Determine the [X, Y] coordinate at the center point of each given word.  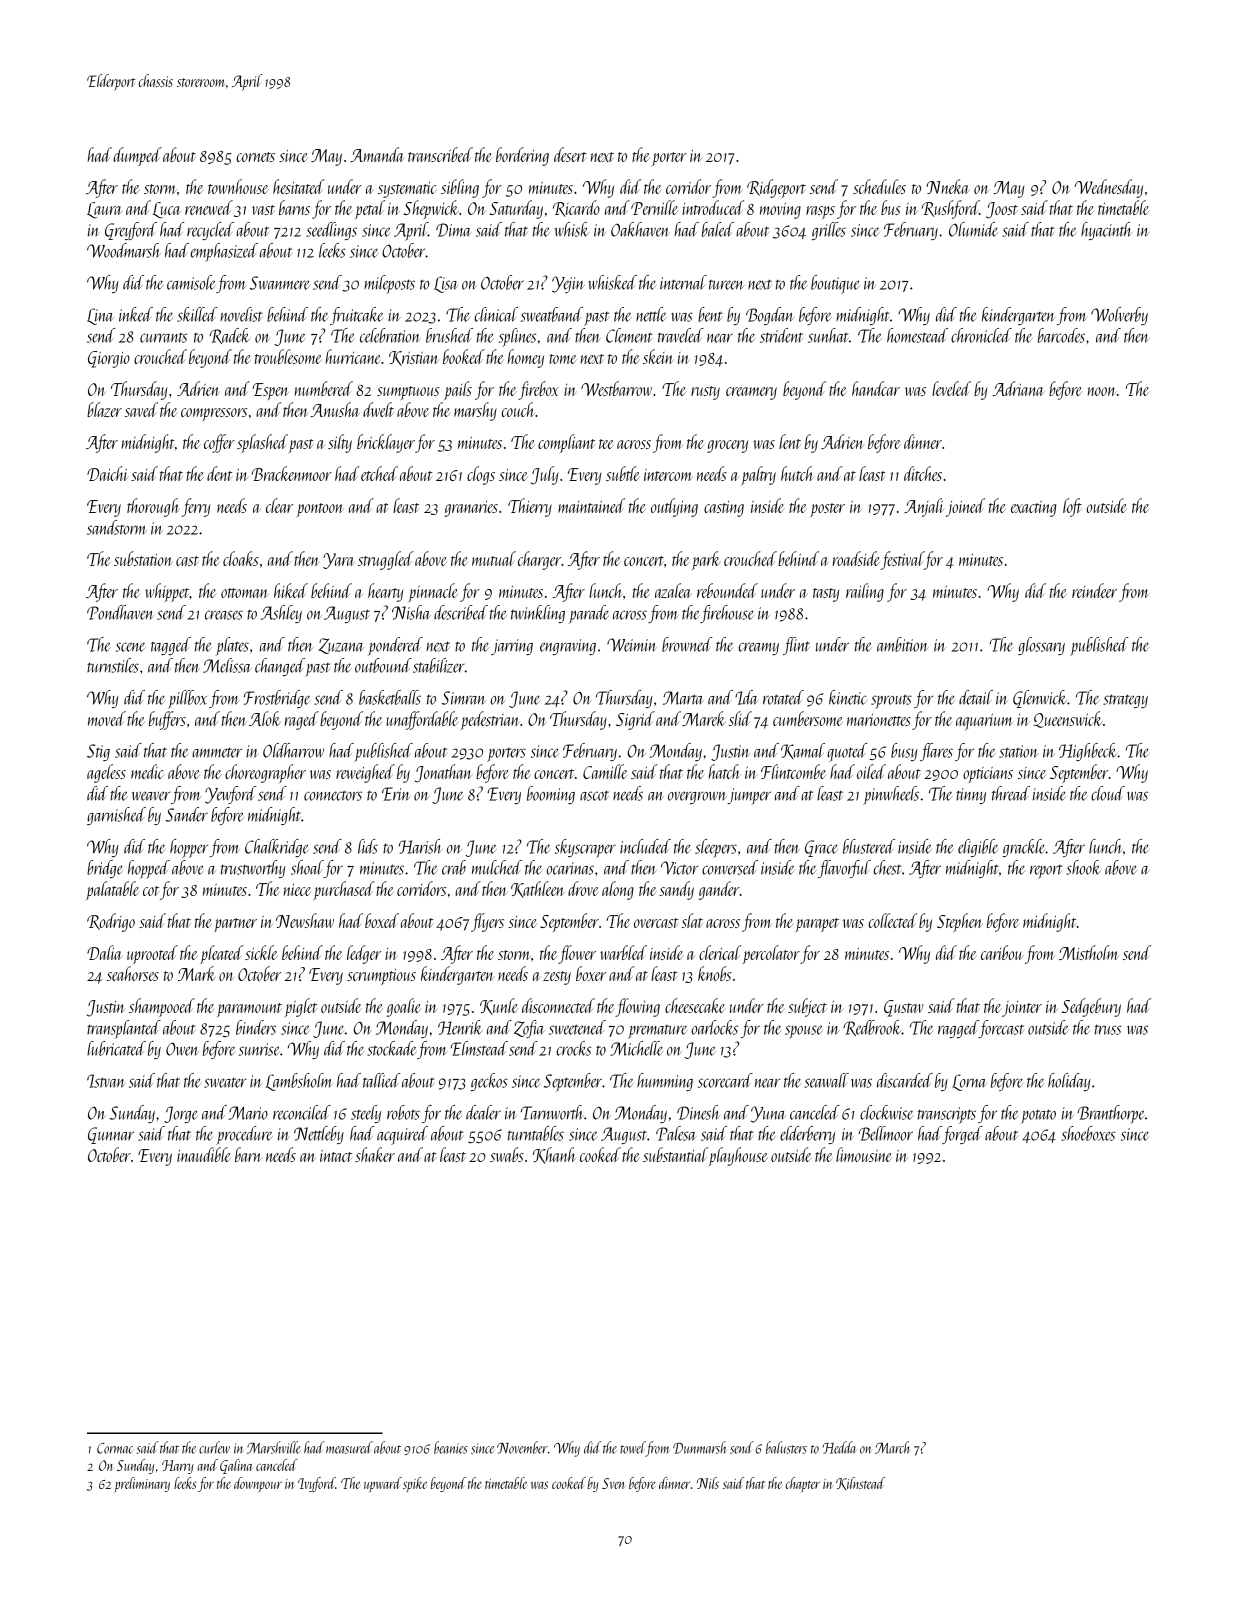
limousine [864, 1154]
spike [415, 1485]
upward [383, 1484]
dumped [137, 156]
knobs [714, 973]
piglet [301, 1007]
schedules [879, 186]
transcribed [440, 154]
